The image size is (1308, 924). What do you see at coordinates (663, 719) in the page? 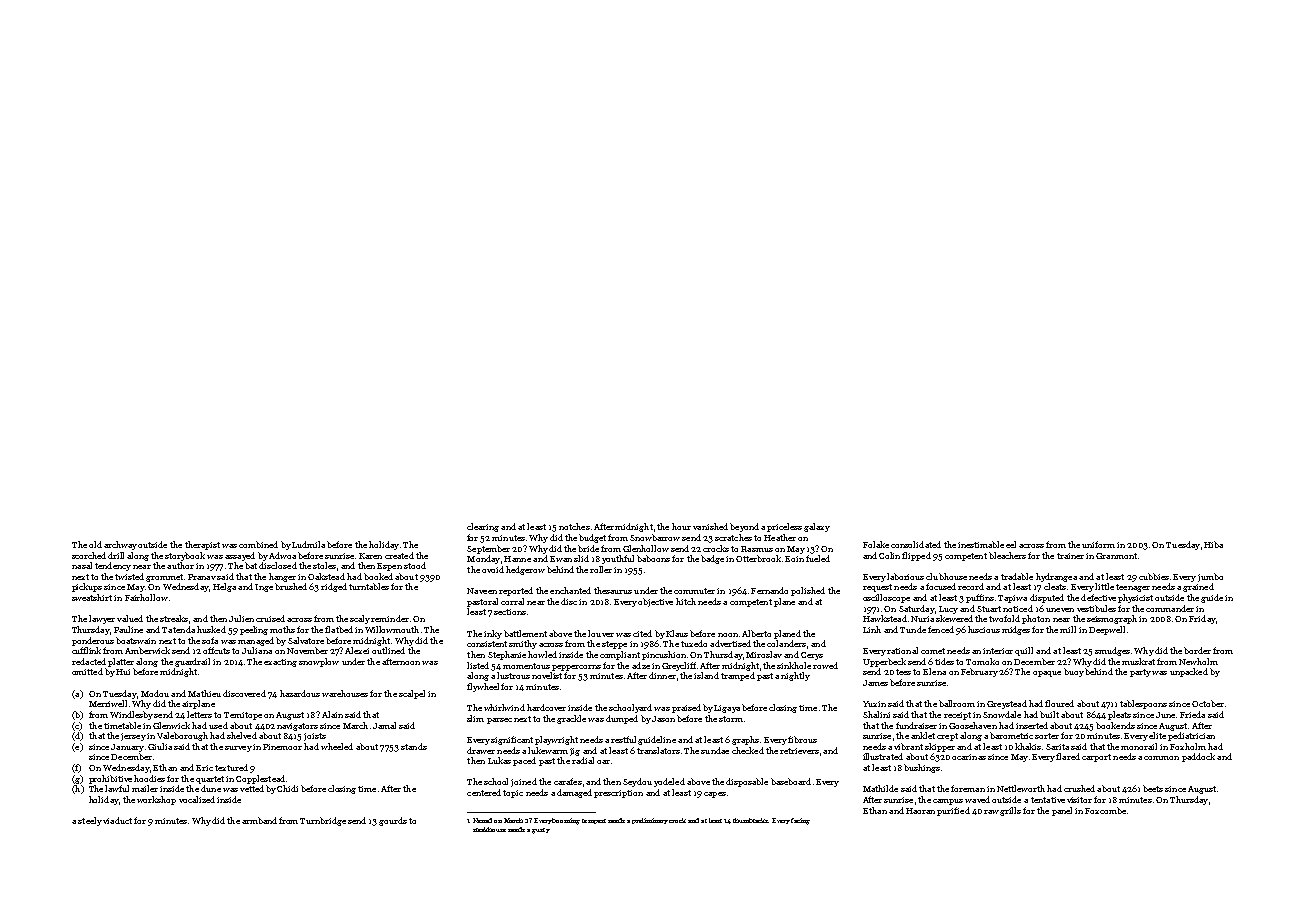
I see `Jason` at bounding box center [663, 719].
